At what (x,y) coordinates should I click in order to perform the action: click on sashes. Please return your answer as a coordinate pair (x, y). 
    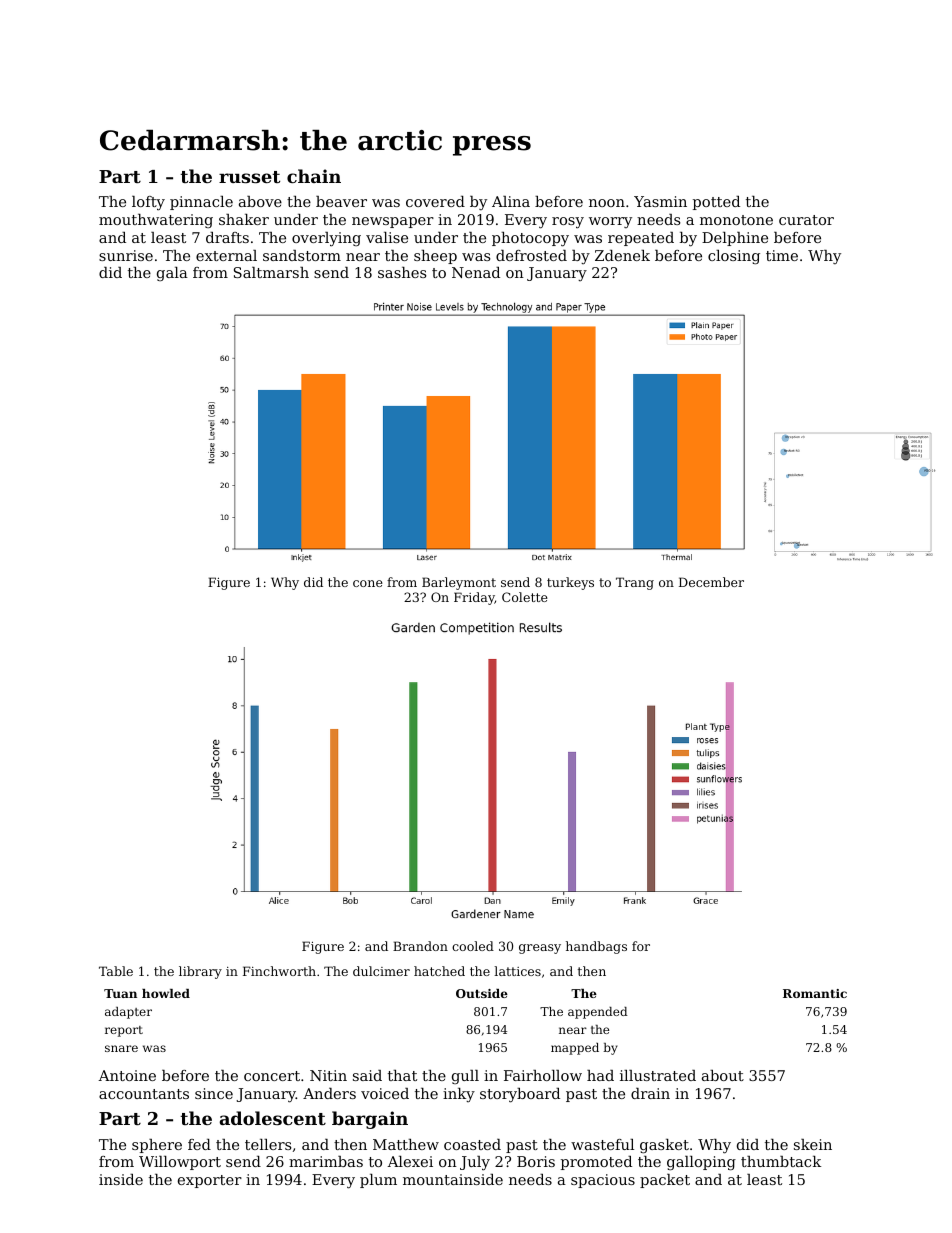
    Looking at the image, I should click on (402, 272).
